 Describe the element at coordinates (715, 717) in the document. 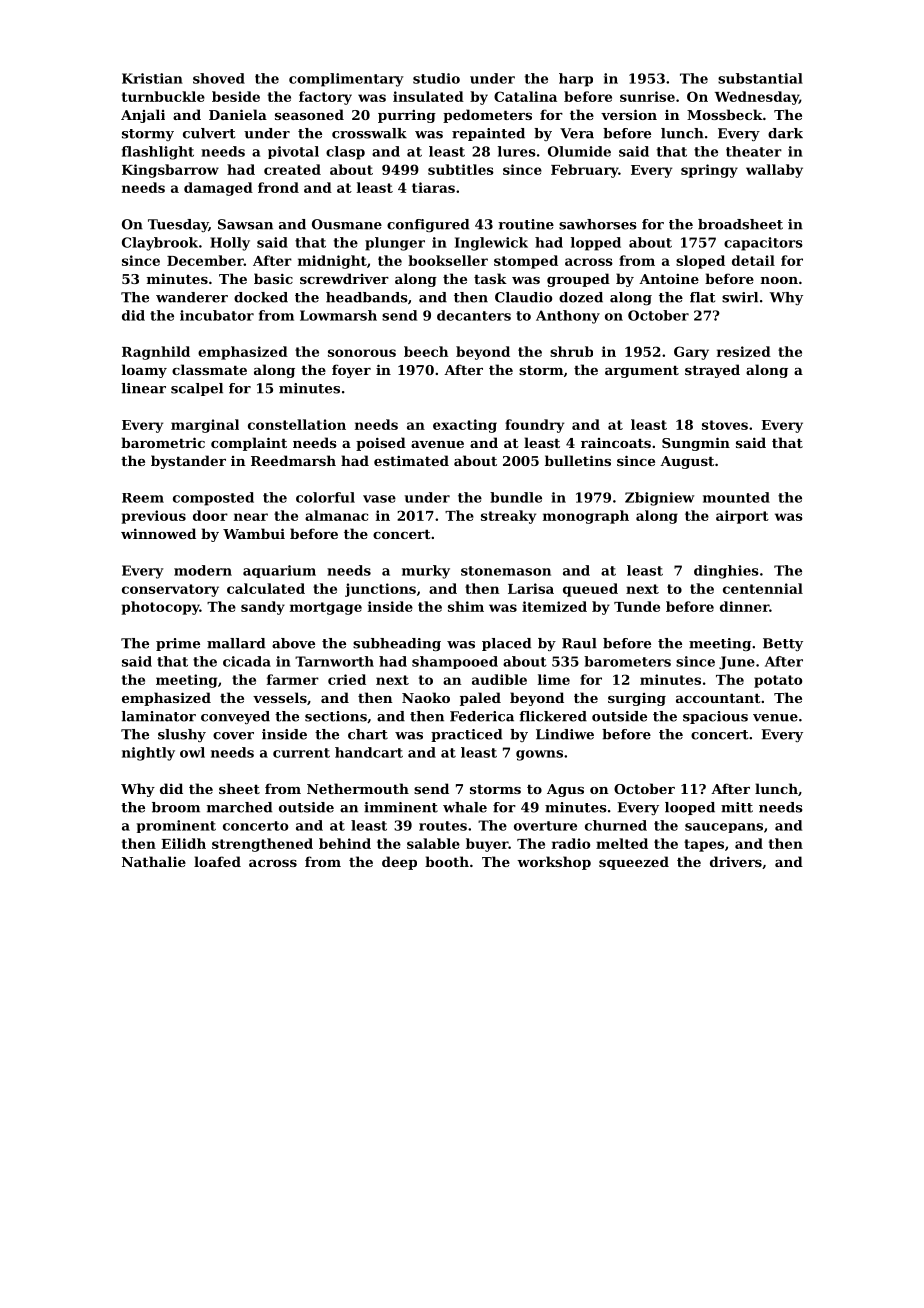

I see `spacious` at that location.
